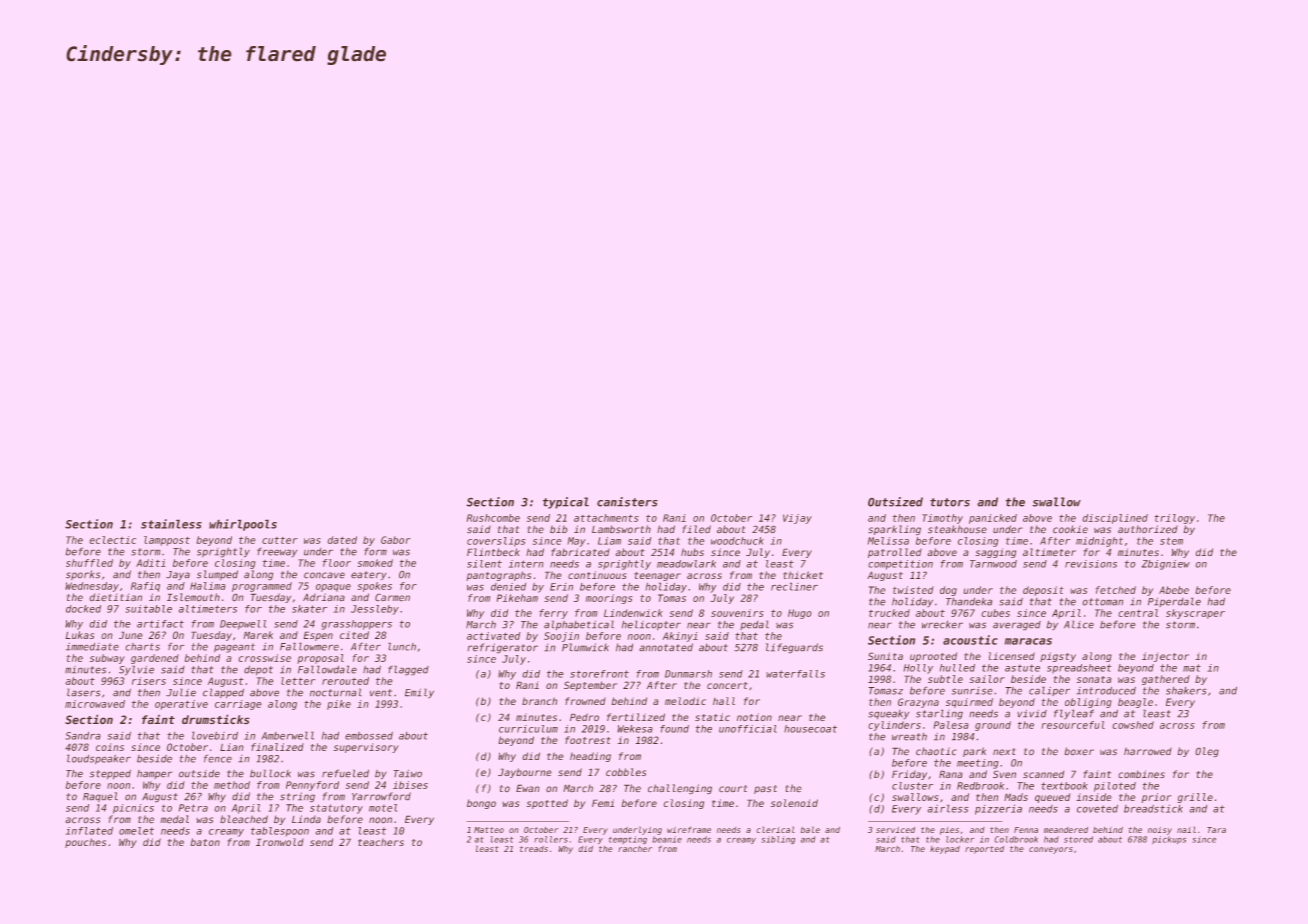  I want to click on loudspeaker, so click(99, 759).
